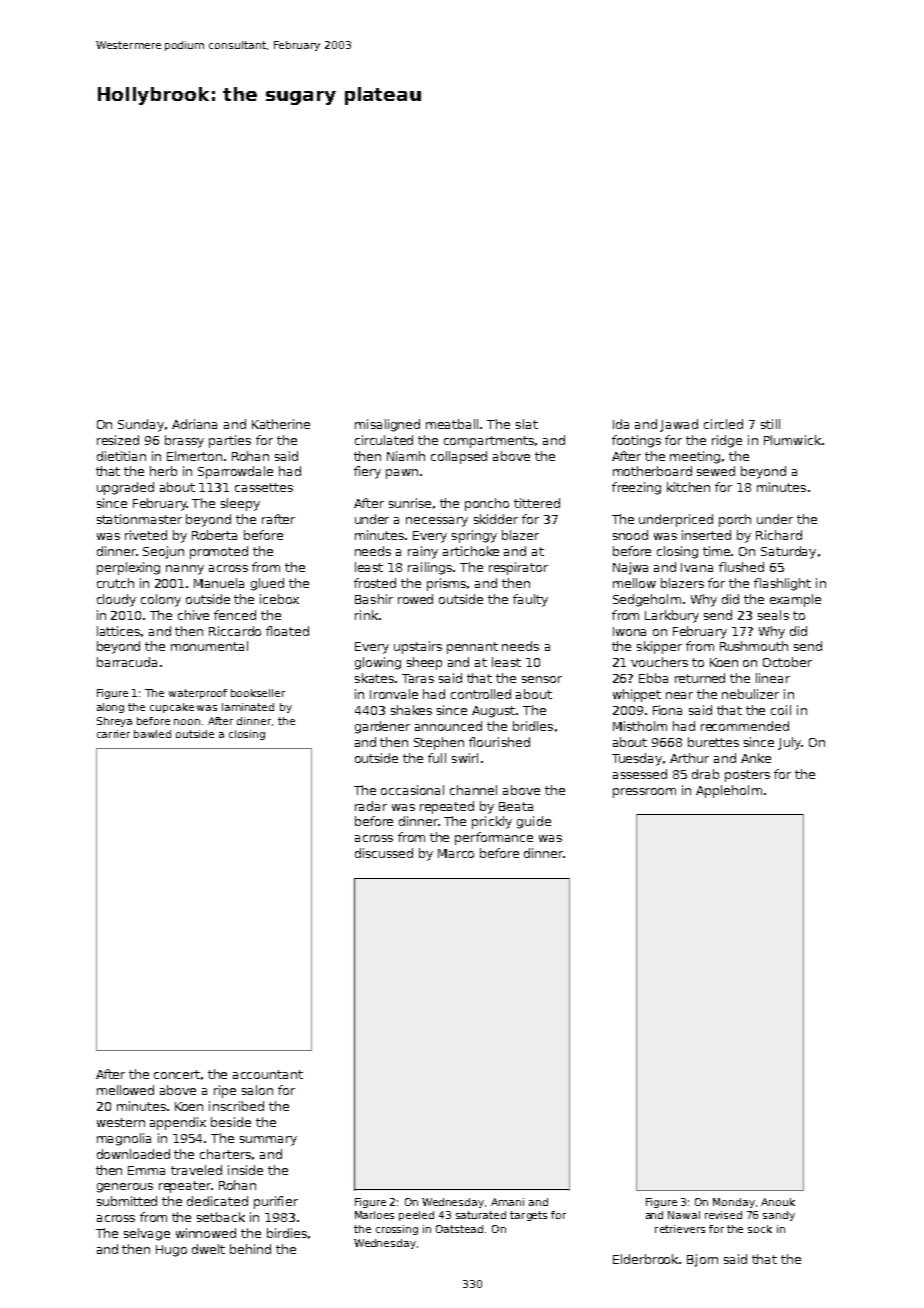  What do you see at coordinates (734, 1203) in the screenshot?
I see `Monday` at bounding box center [734, 1203].
